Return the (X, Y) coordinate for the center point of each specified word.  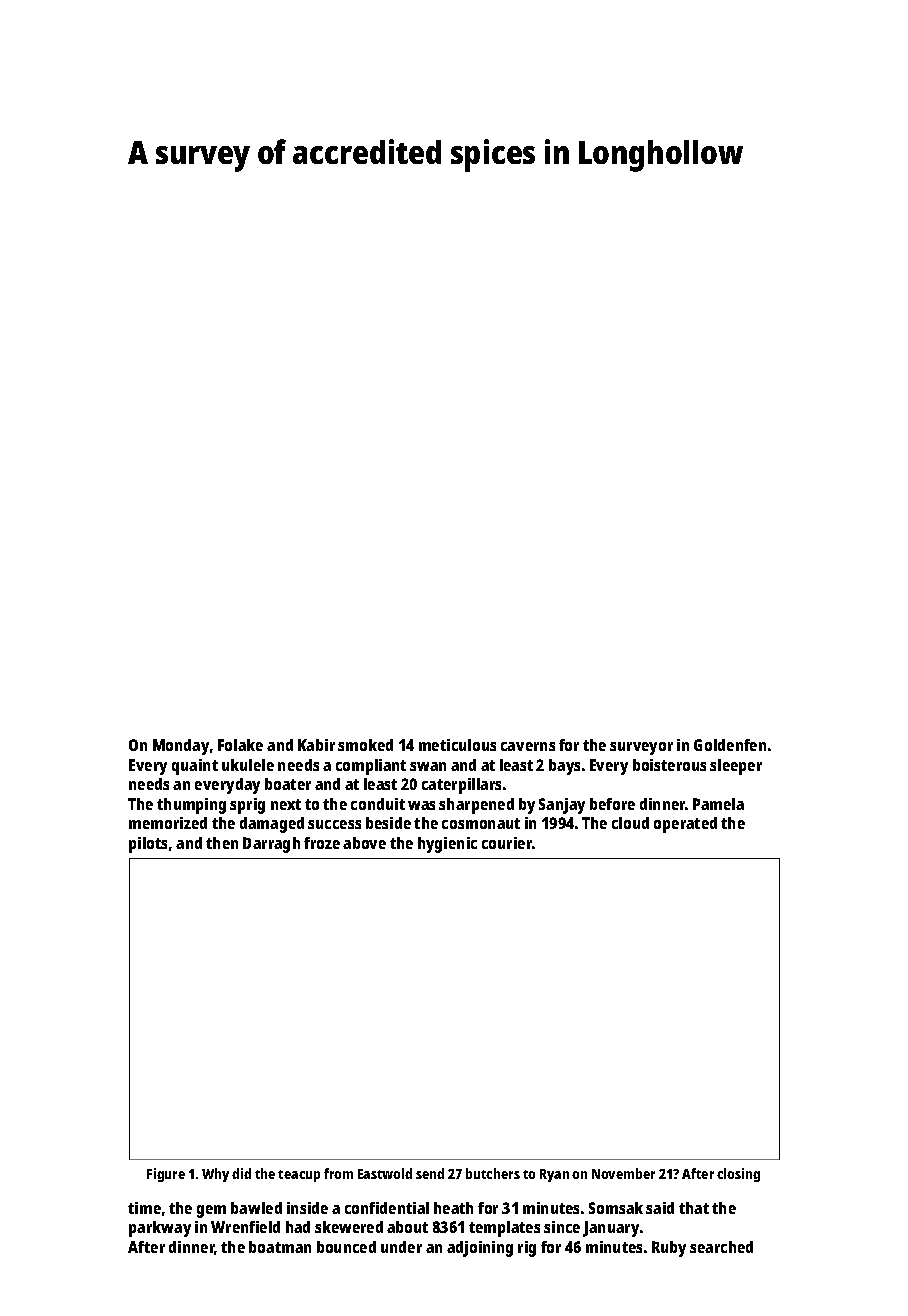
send (430, 1173)
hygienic (447, 845)
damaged (272, 825)
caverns (528, 746)
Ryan (554, 1175)
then (222, 843)
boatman (280, 1247)
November (623, 1173)
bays (564, 767)
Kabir (316, 745)
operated (685, 825)
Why (215, 1175)
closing (738, 1175)
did (241, 1173)
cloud (630, 823)
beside (388, 823)
